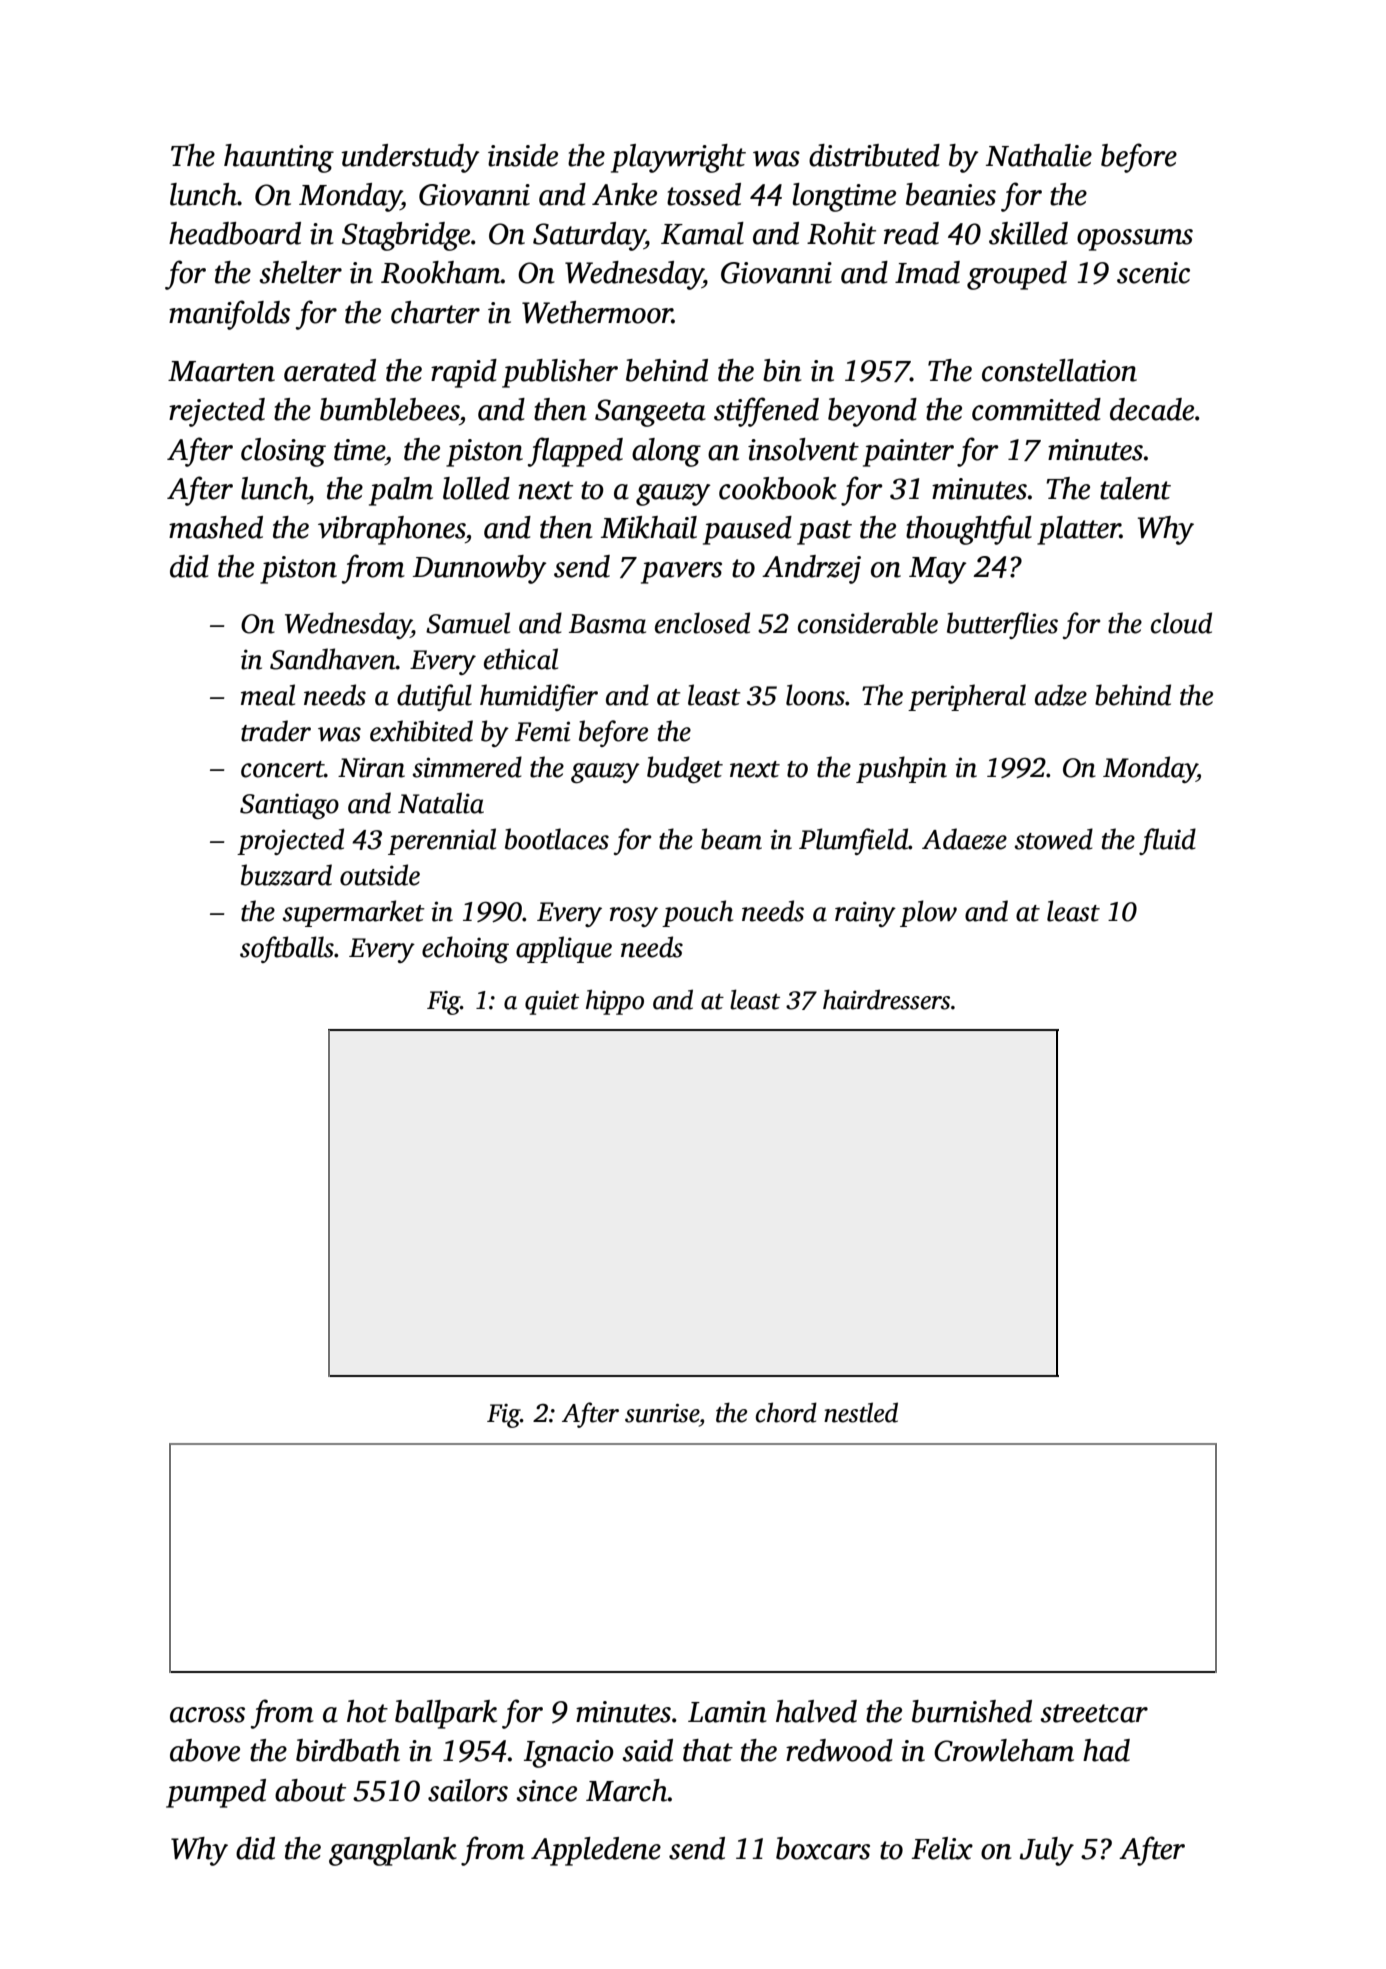 This screenshot has width=1386, height=1969. What do you see at coordinates (1094, 1713) in the screenshot?
I see `streetcar` at bounding box center [1094, 1713].
